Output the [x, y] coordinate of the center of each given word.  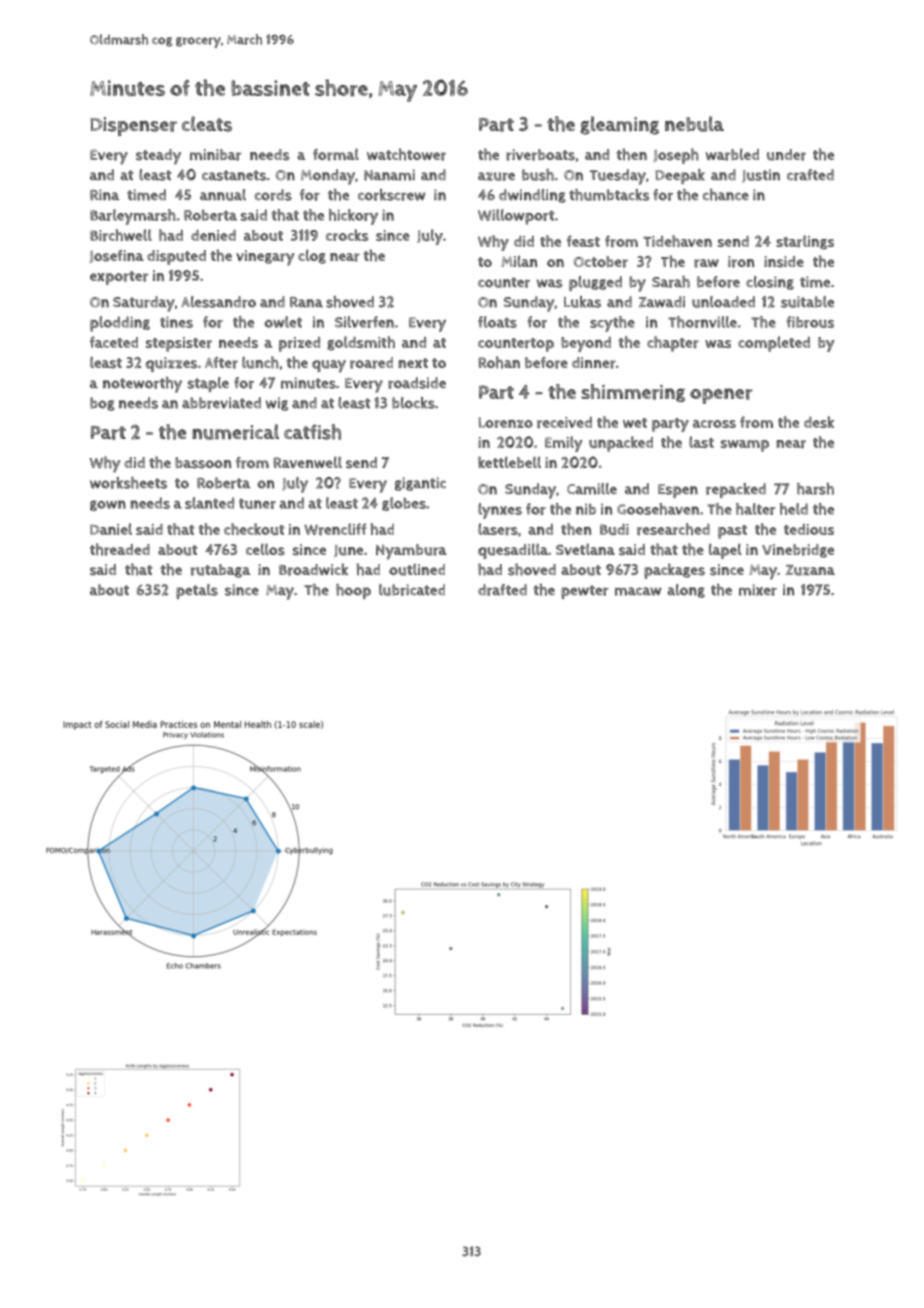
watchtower [406, 154]
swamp [745, 446]
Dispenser [134, 126]
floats [497, 322]
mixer [758, 590]
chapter [673, 344]
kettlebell [509, 462]
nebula [694, 124]
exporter [119, 278]
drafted [502, 590]
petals [197, 591]
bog [102, 404]
